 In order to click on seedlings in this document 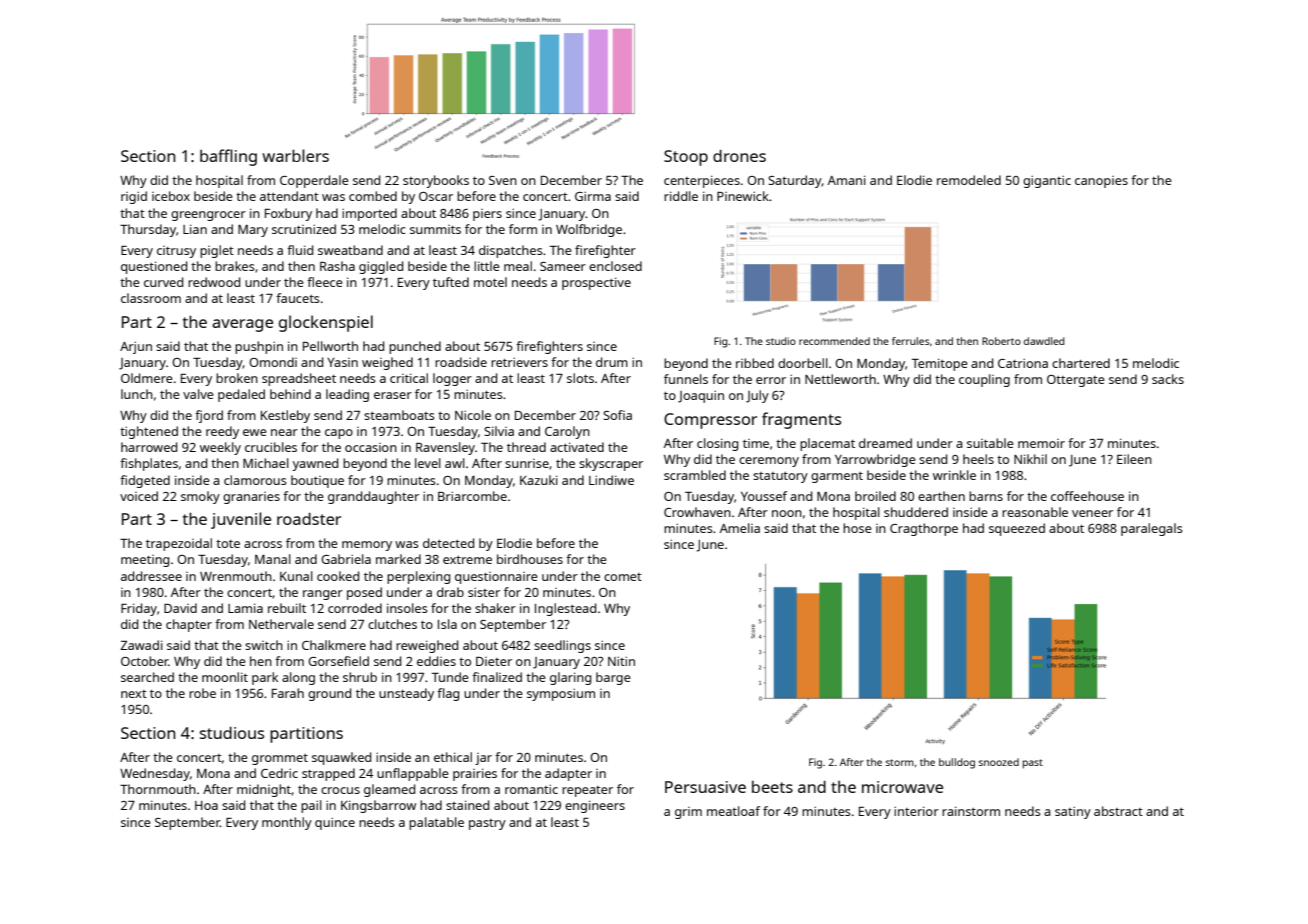, I will do `click(562, 646)`.
